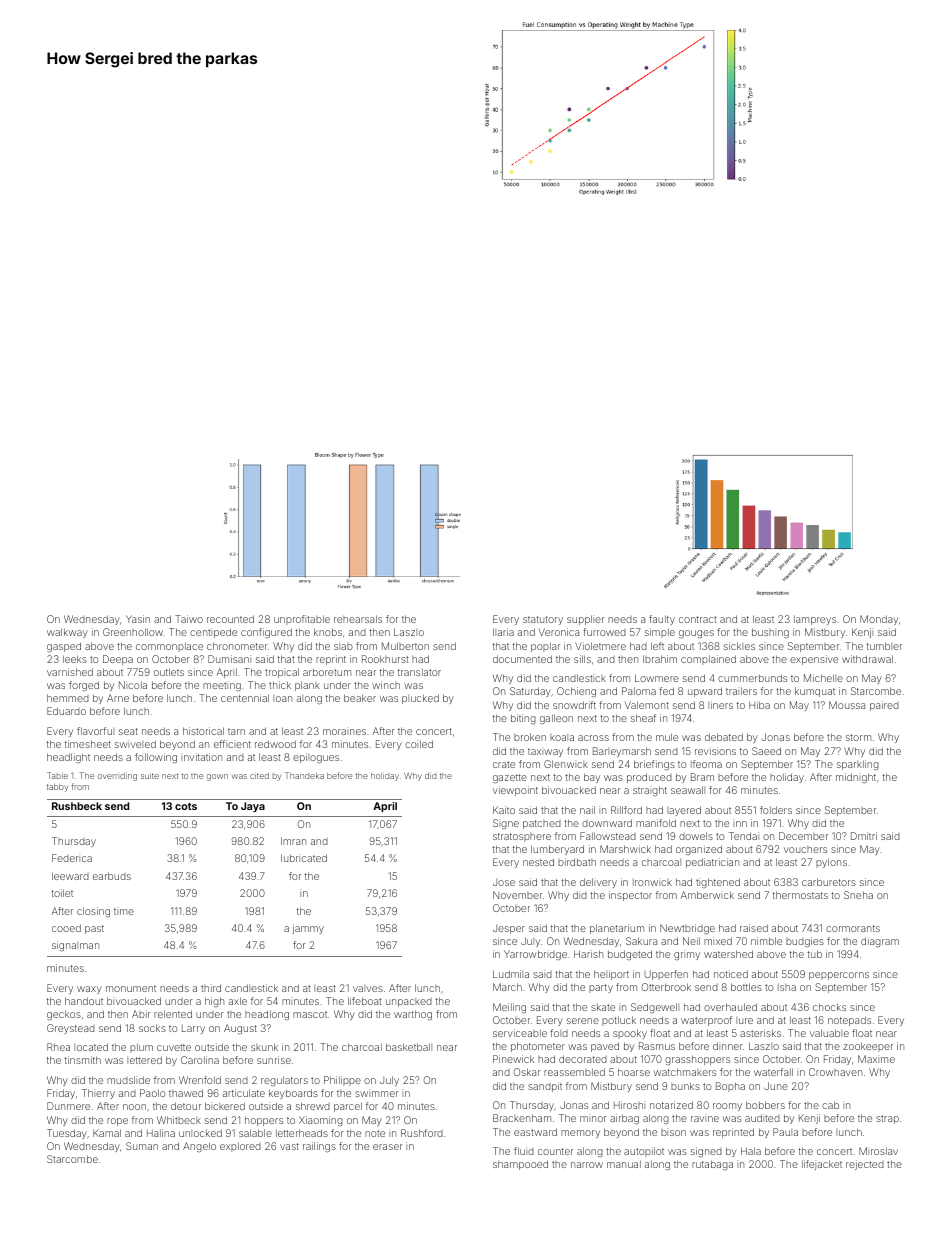 The image size is (952, 1233). What do you see at coordinates (133, 685) in the document?
I see `Nicola` at bounding box center [133, 685].
